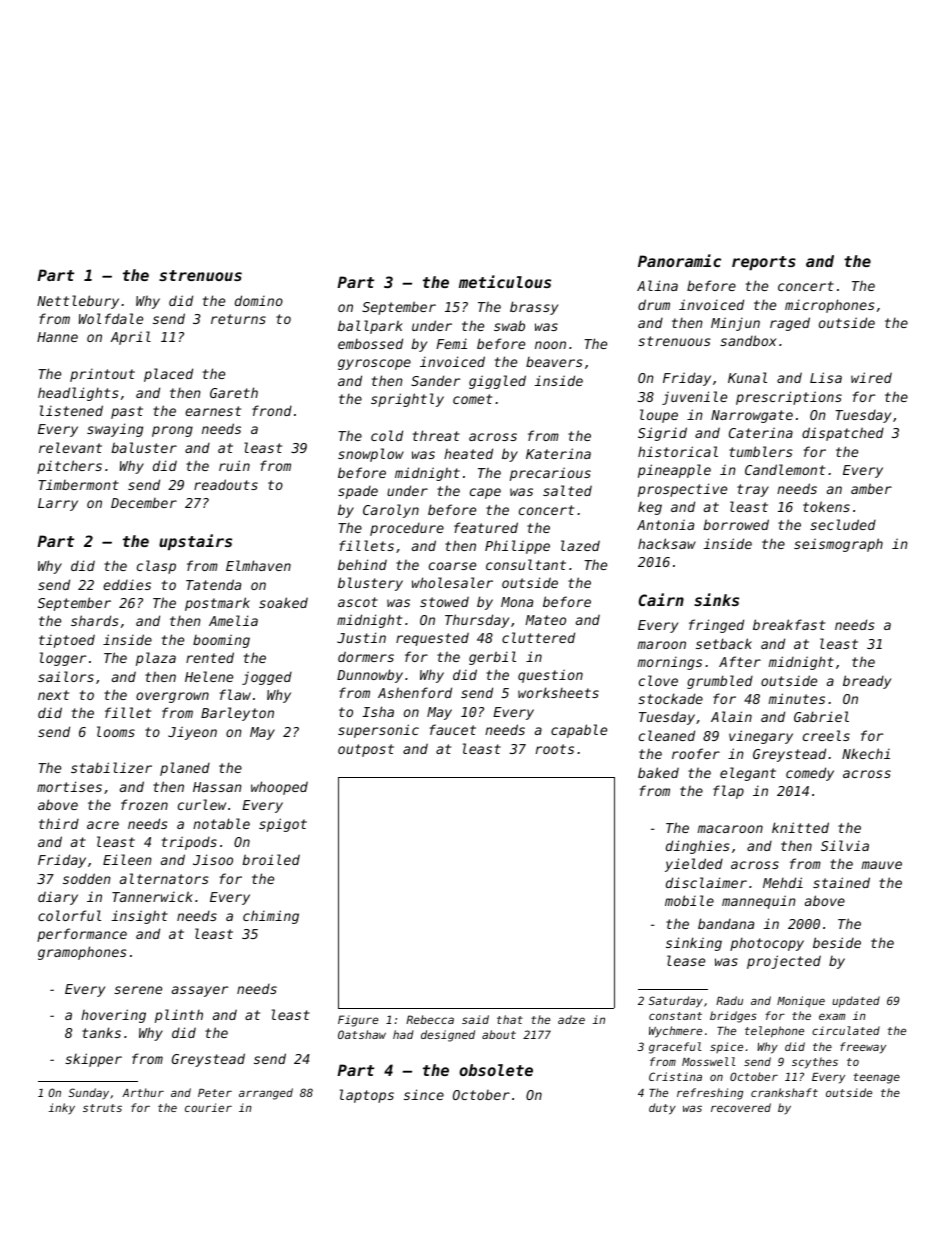  I want to click on plinth, so click(179, 1016).
